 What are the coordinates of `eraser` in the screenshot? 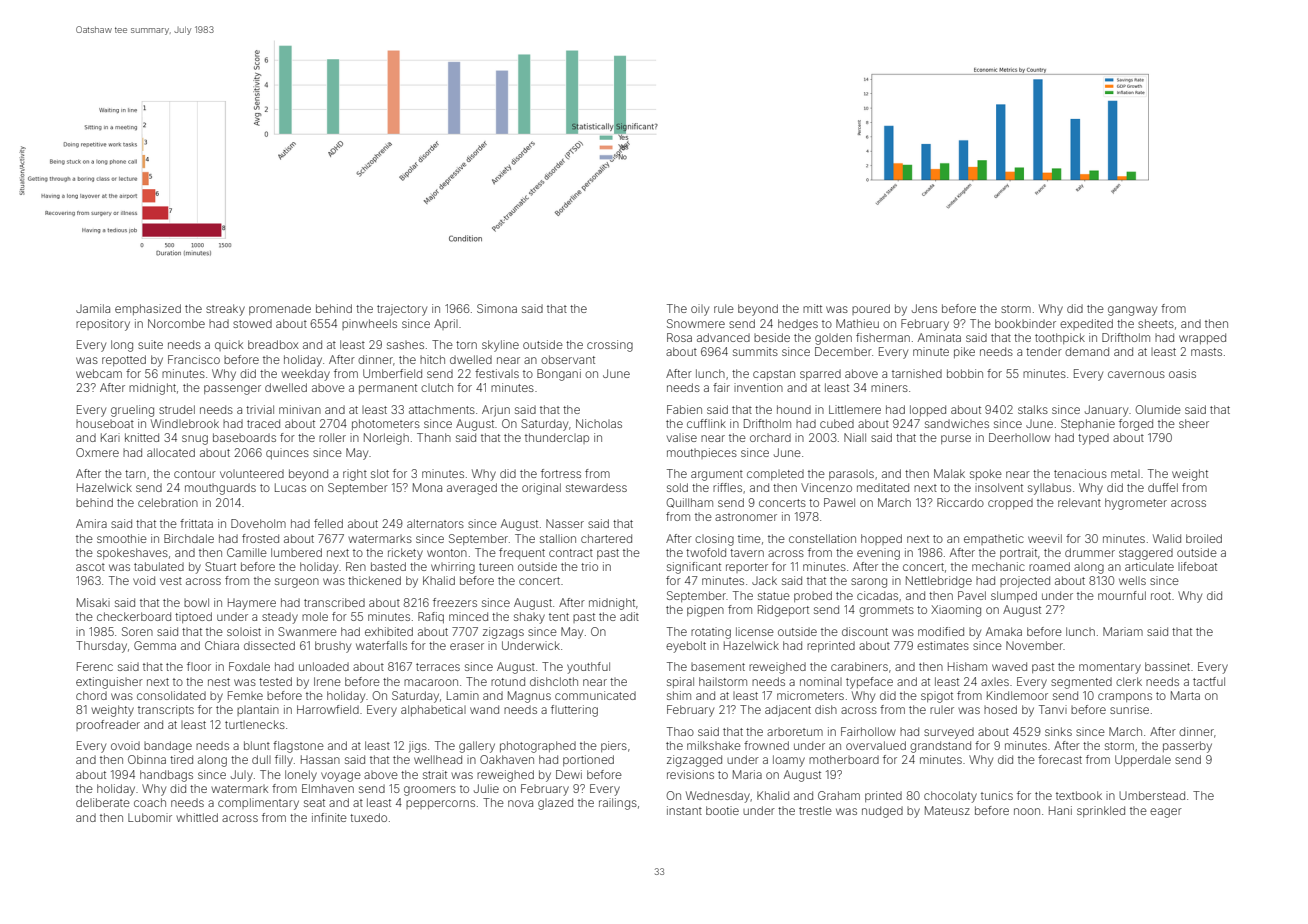 It's located at (467, 646).
